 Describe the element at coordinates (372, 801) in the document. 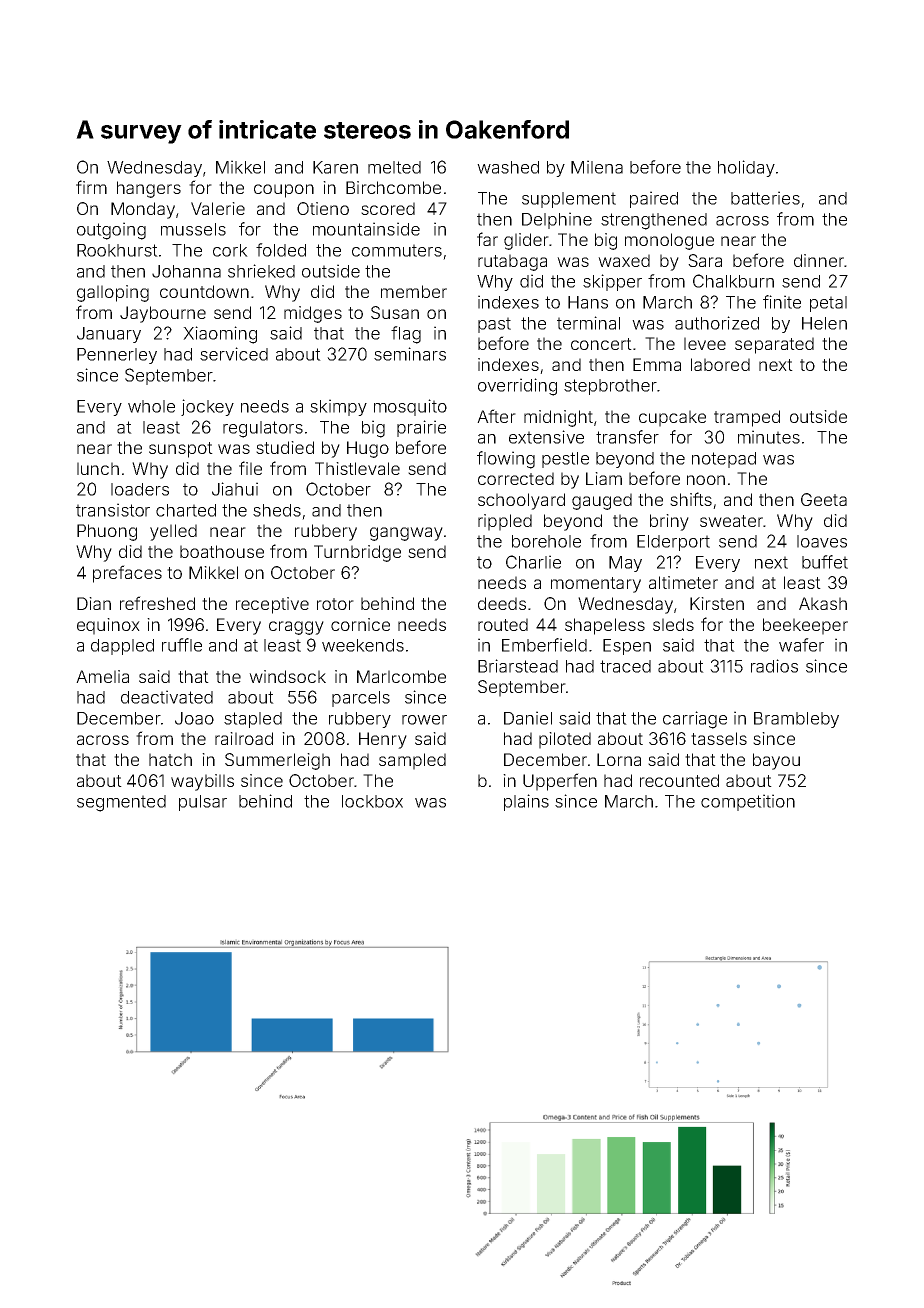

I see `lockbox` at that location.
